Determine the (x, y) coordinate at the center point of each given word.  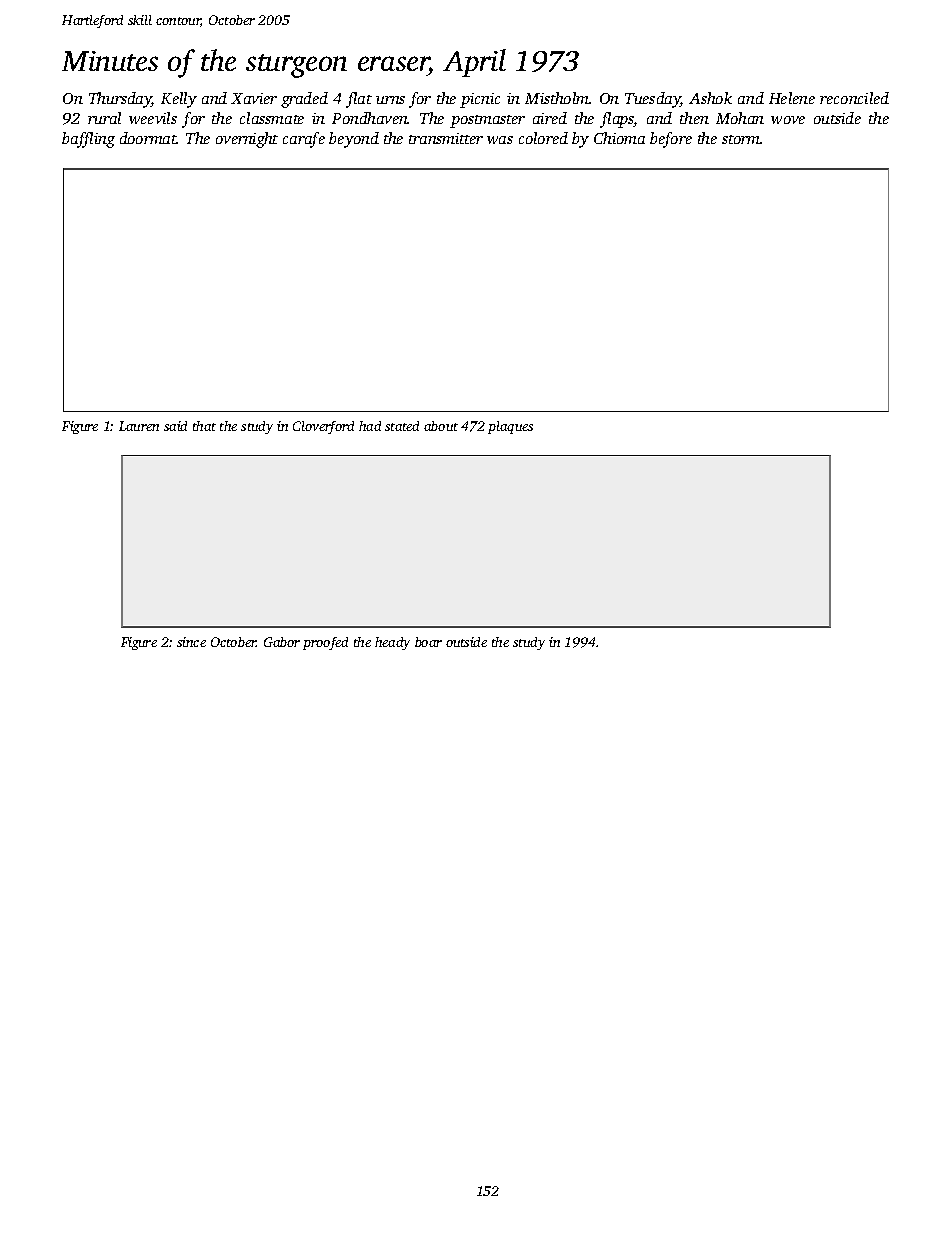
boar (428, 642)
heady (392, 643)
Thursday (120, 100)
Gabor (282, 642)
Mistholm (557, 98)
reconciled (854, 98)
